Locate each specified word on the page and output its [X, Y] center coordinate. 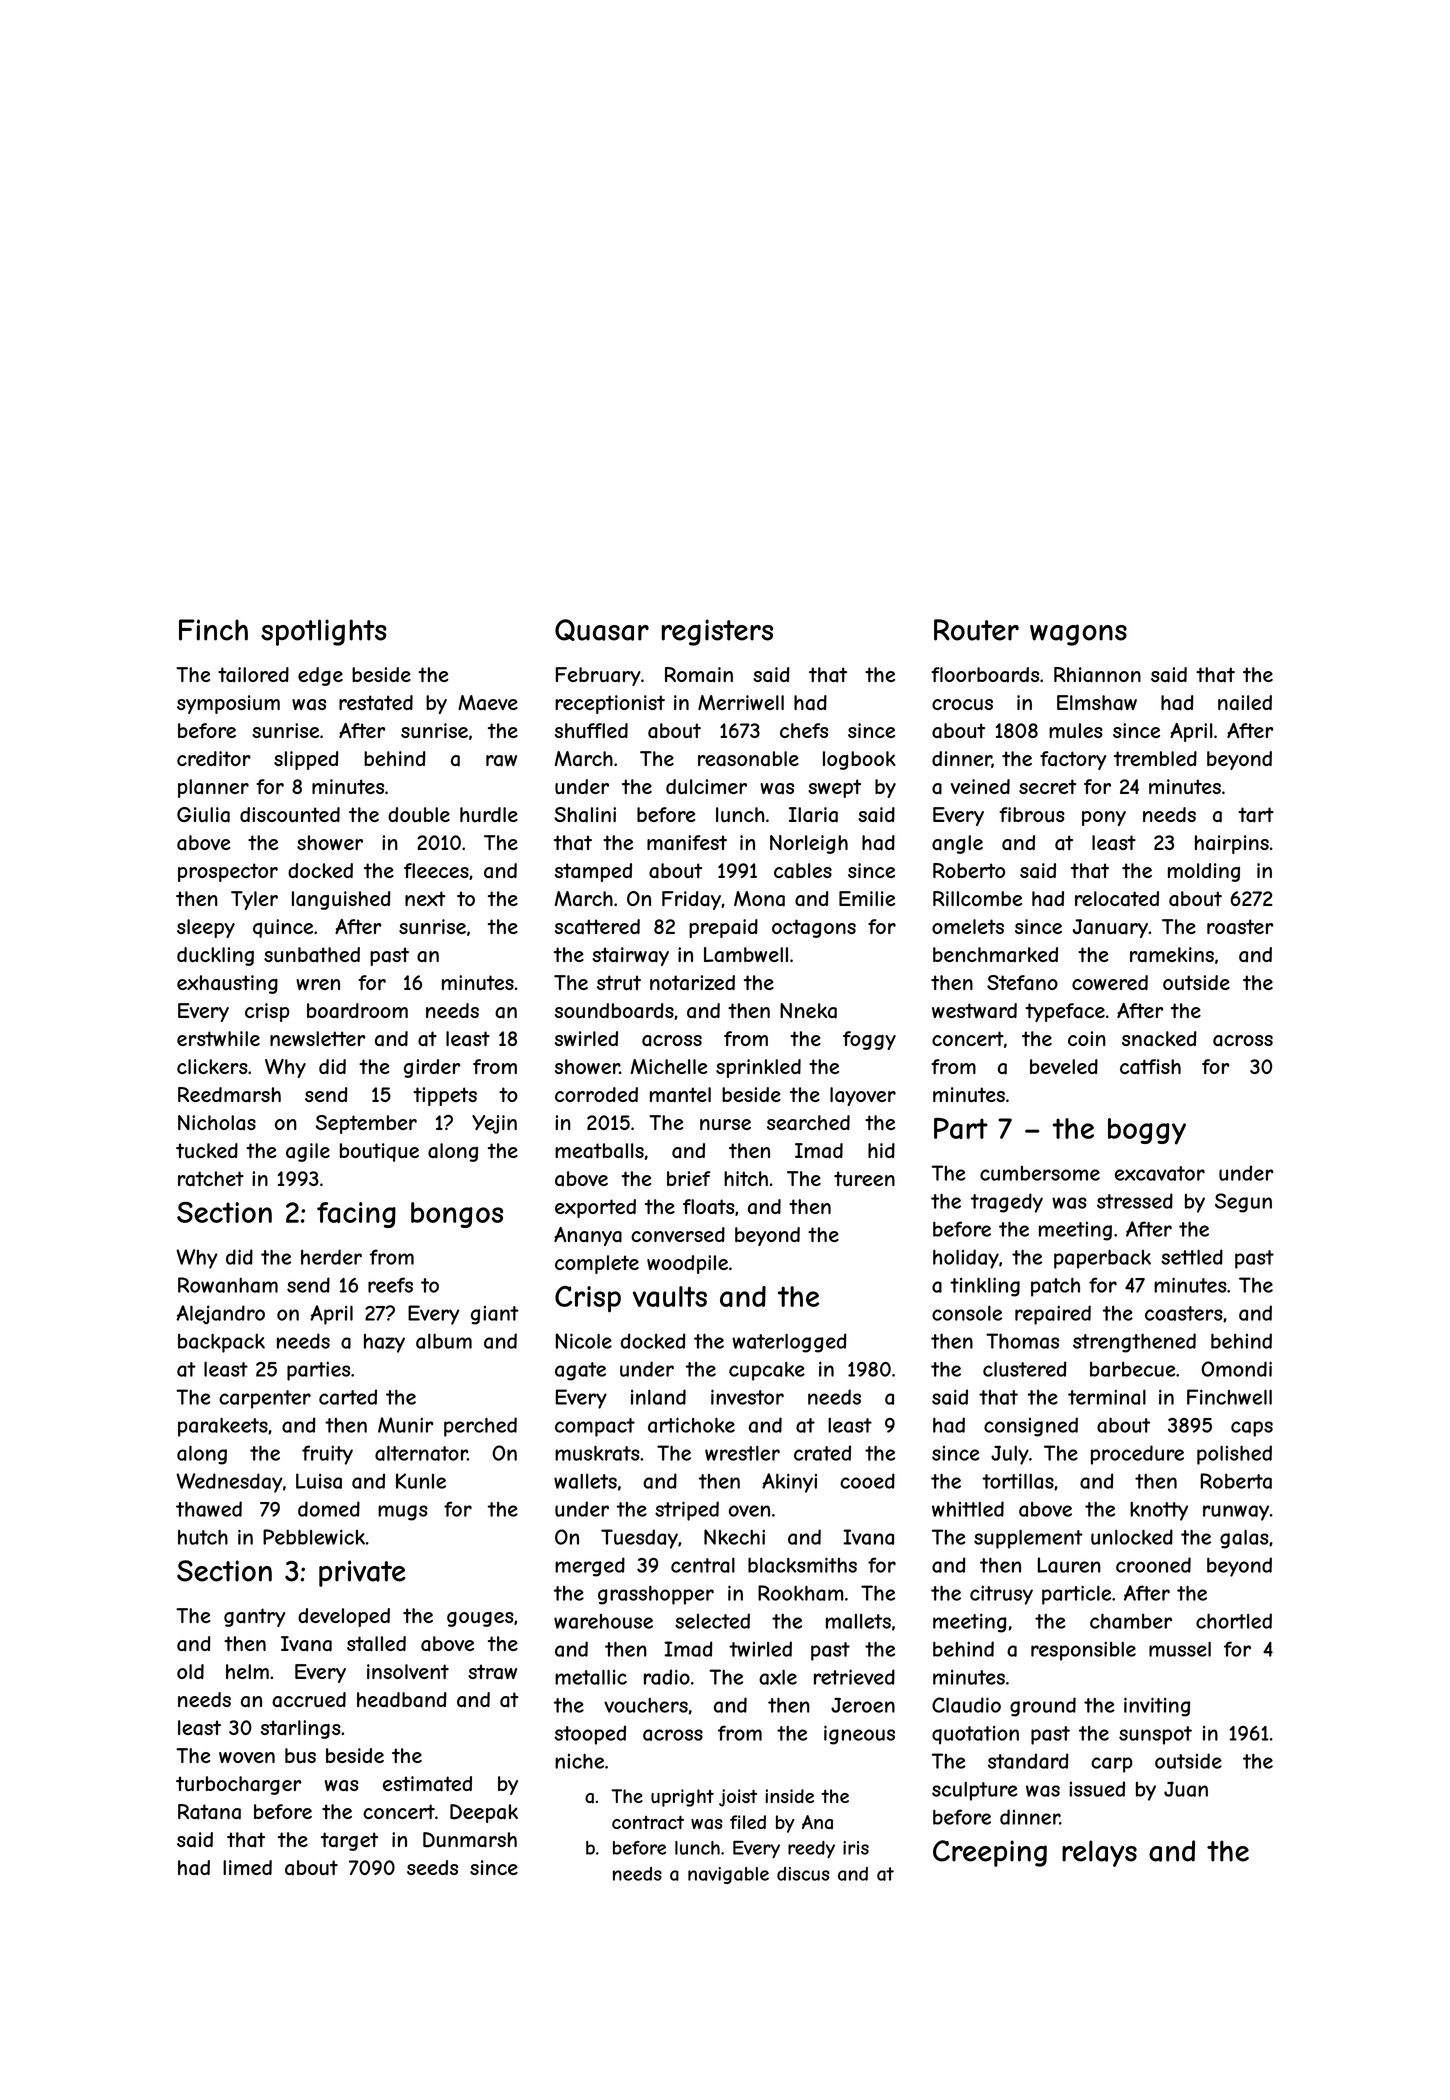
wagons [1078, 635]
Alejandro [220, 1315]
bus [300, 1755]
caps [1252, 1429]
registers [717, 632]
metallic [591, 1677]
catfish [1150, 1067]
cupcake [767, 1371]
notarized [692, 983]
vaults [670, 1296]
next [425, 898]
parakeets [223, 1427]
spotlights [324, 632]
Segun [1243, 1203]
